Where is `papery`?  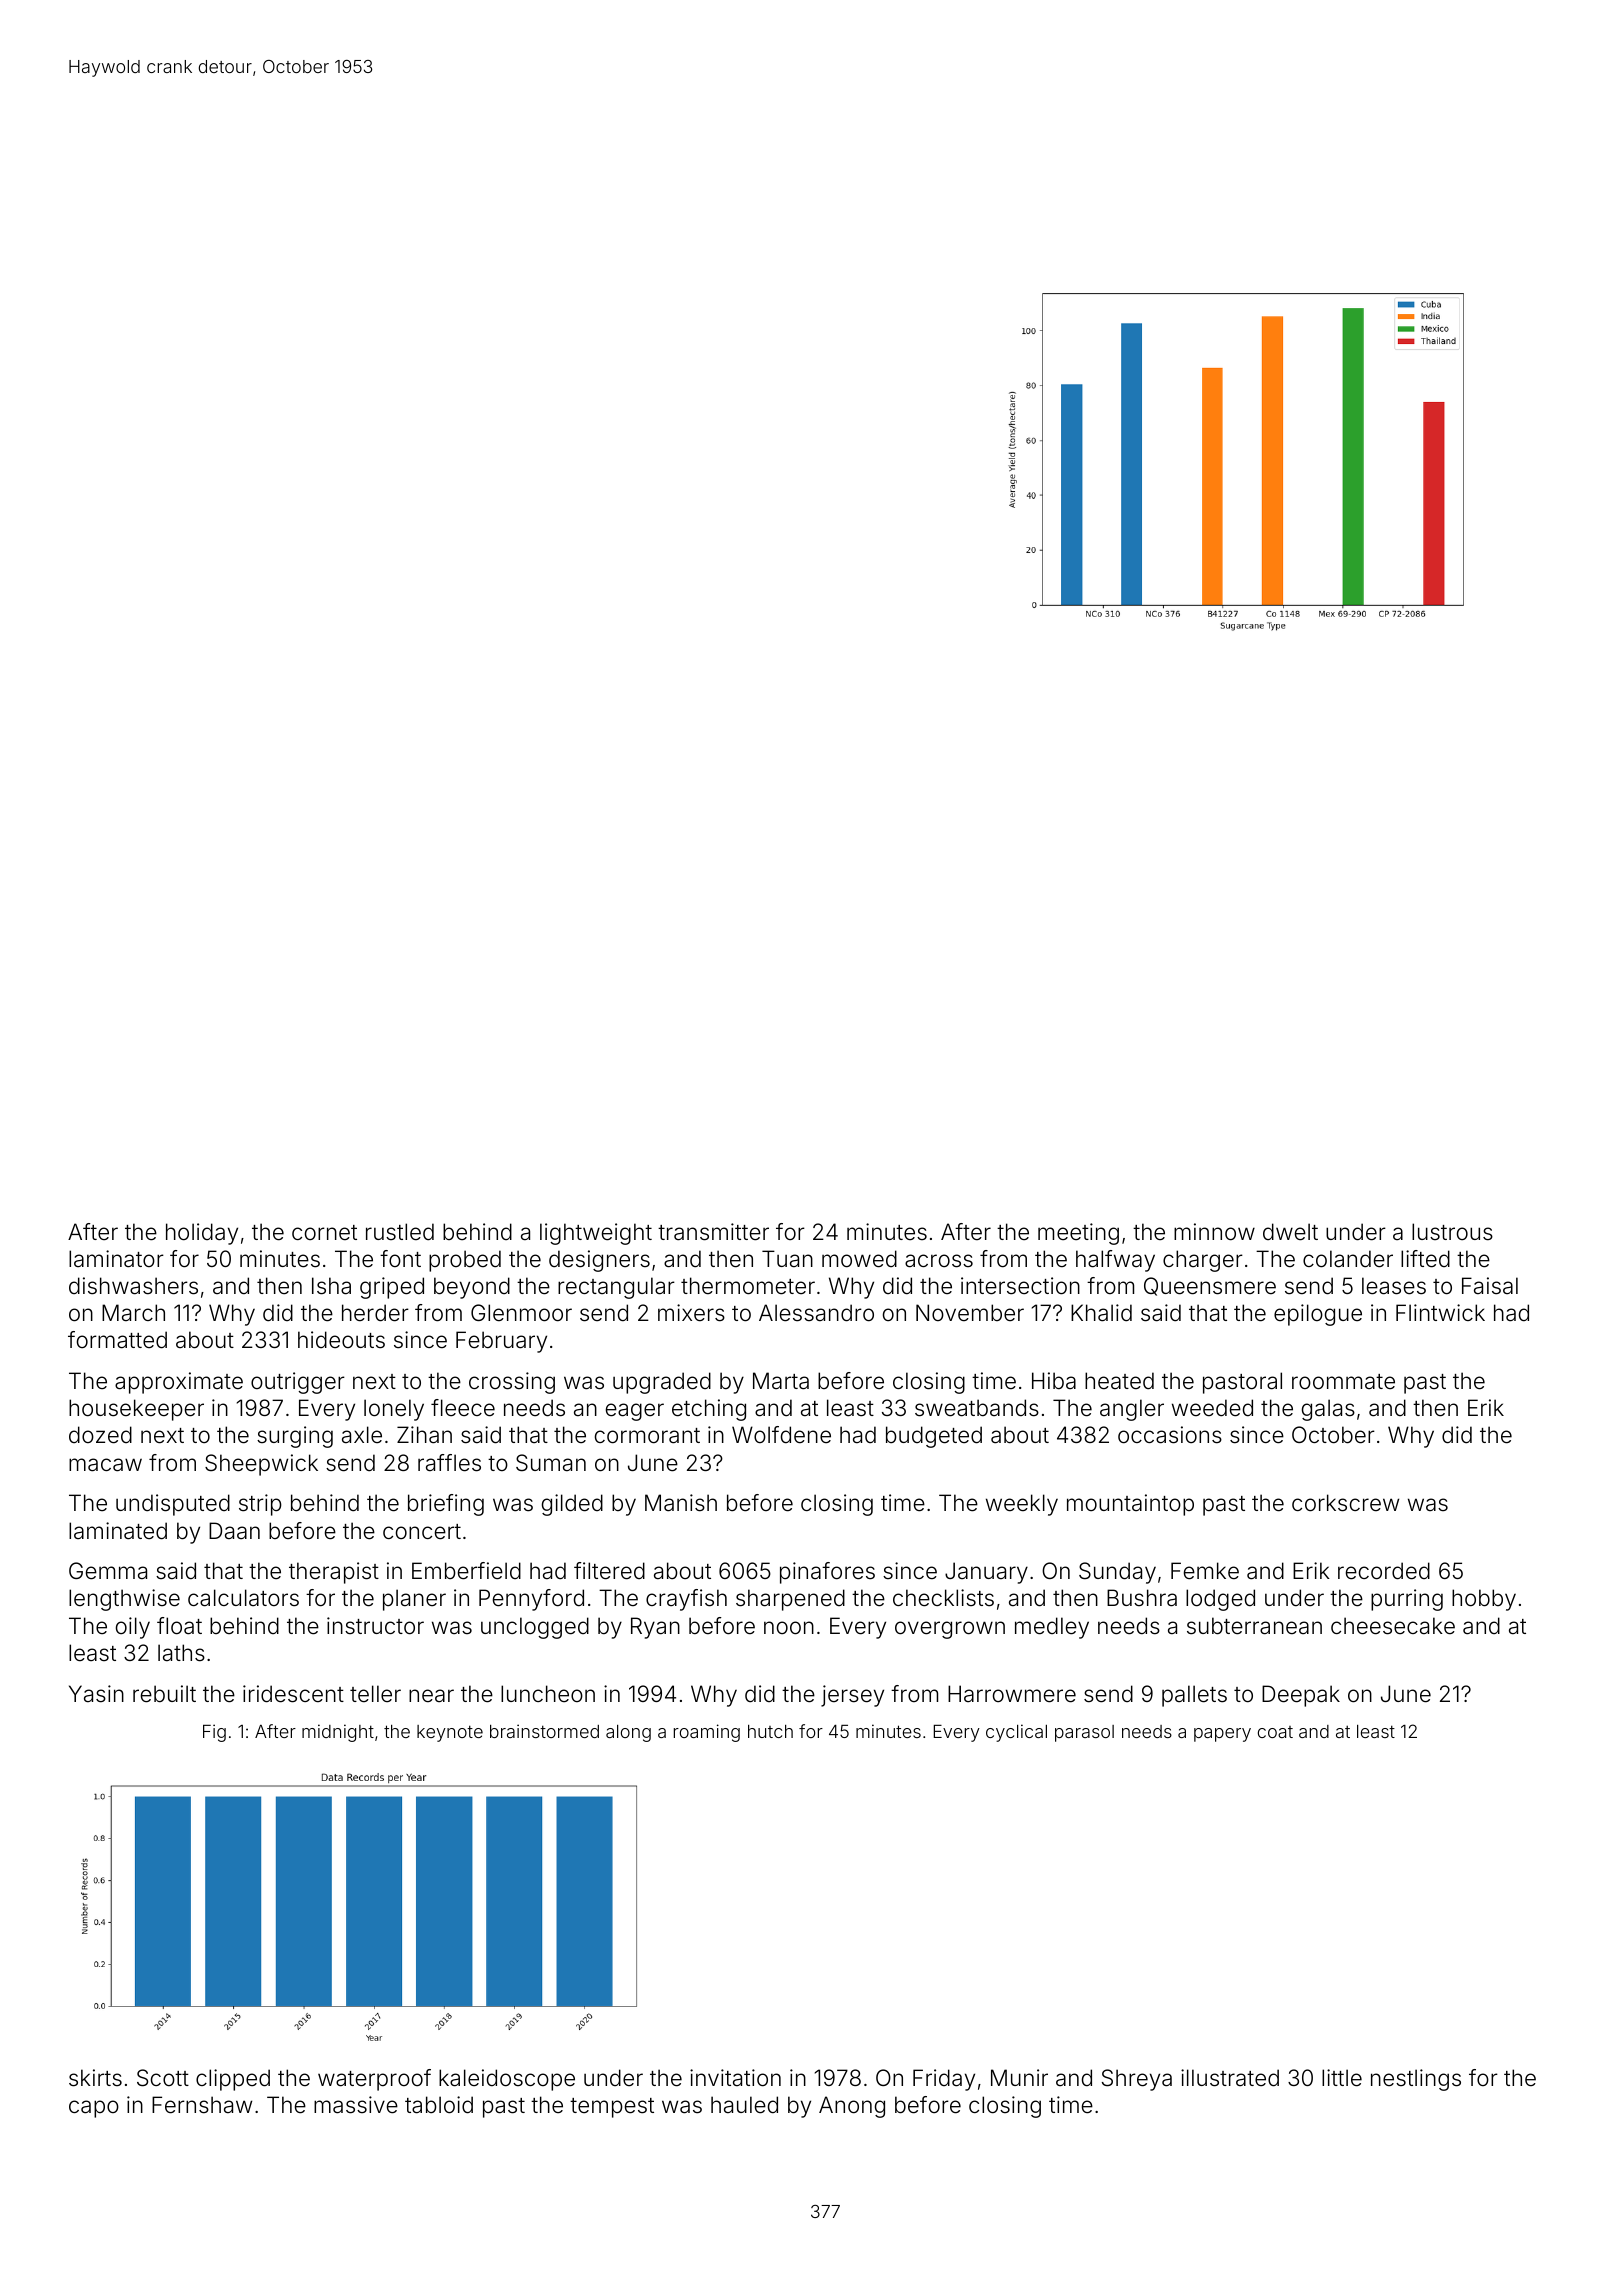
papery is located at coordinates (1222, 1735).
